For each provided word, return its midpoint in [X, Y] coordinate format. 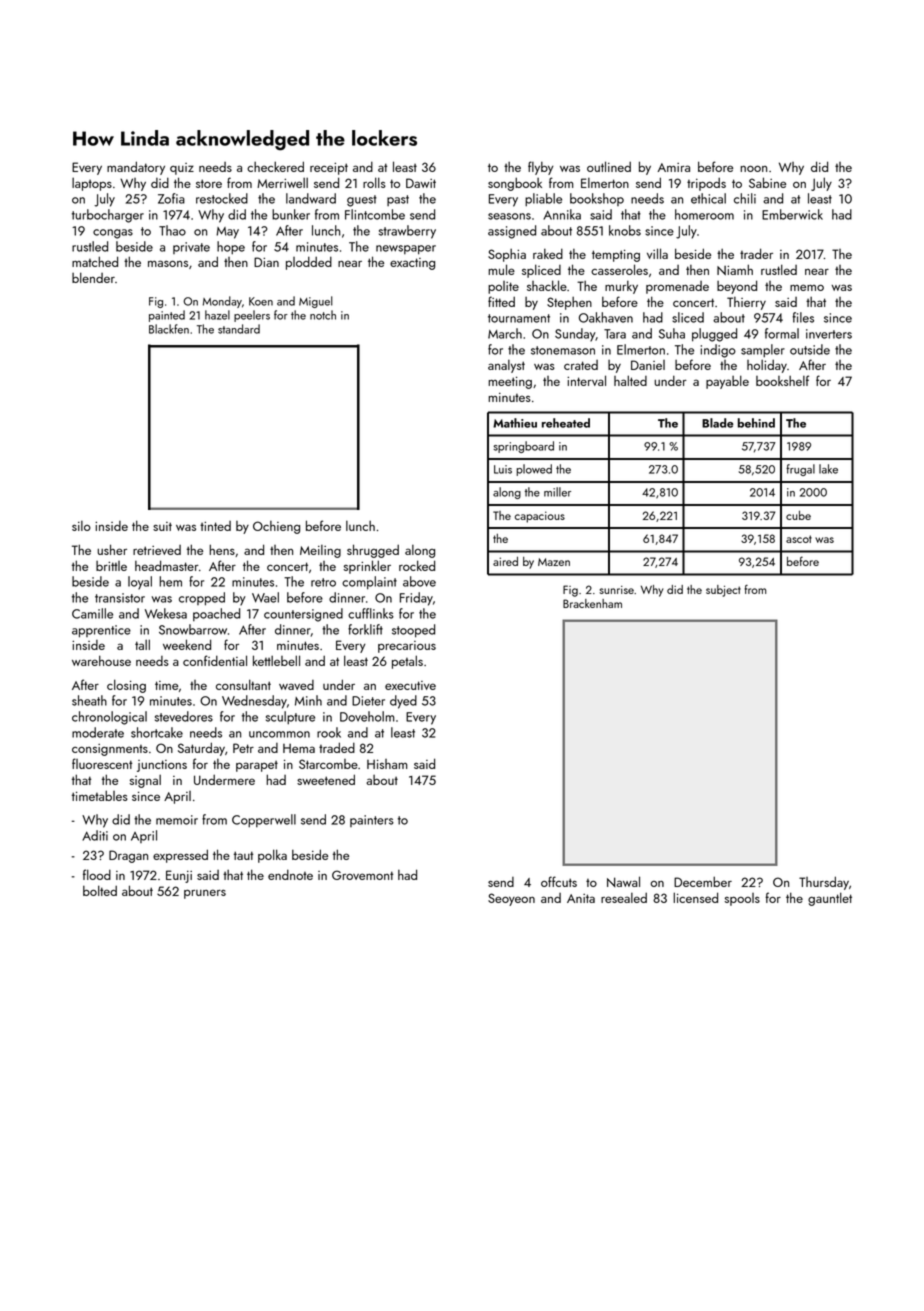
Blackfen [169, 329]
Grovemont [362, 875]
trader [756, 253]
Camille [92, 613]
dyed [403, 702]
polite [503, 287]
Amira [673, 167]
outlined [609, 166]
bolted [100, 890]
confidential [215, 660]
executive [410, 685]
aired [505, 561]
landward [311, 198]
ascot [799, 539]
